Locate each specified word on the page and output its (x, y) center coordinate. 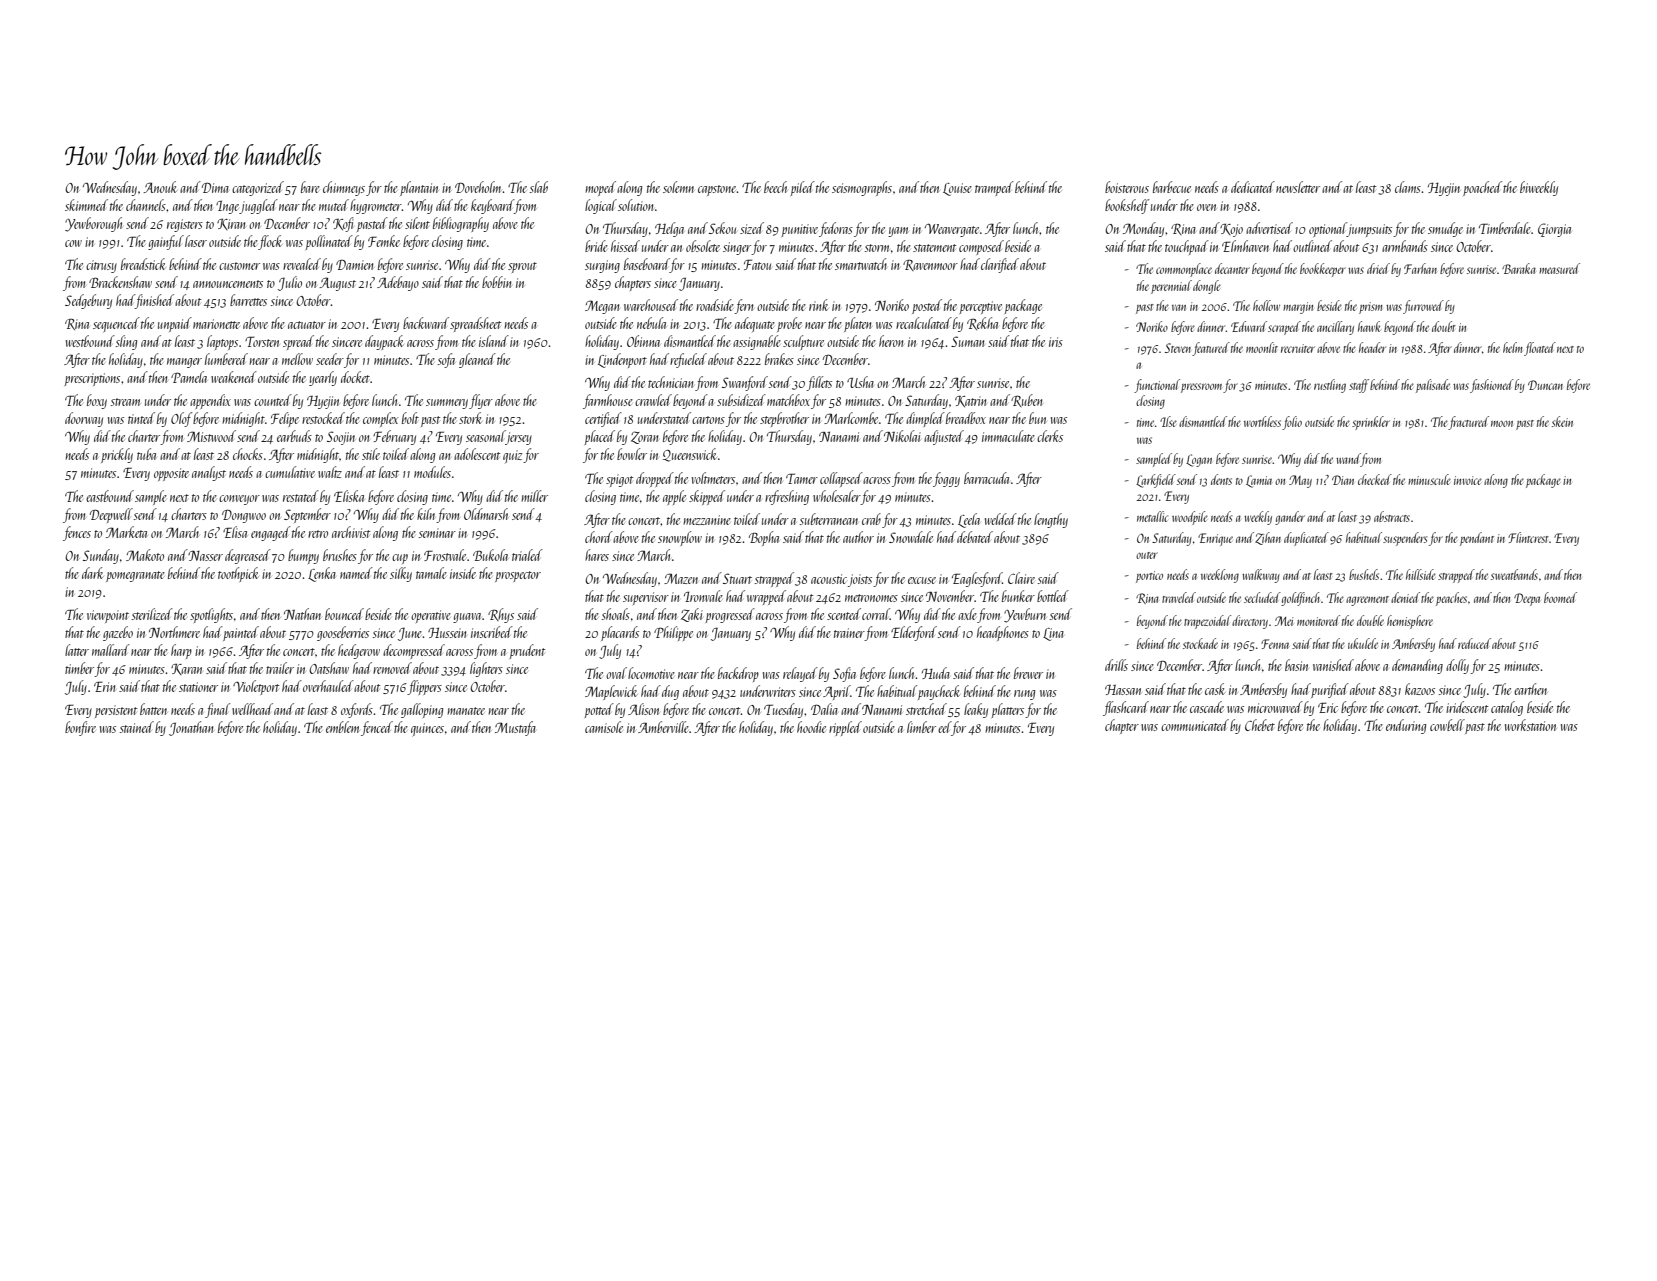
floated (1540, 349)
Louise (957, 189)
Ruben (1027, 400)
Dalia (824, 709)
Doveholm (479, 187)
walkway (1261, 576)
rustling (1330, 386)
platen (858, 324)
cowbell (1447, 725)
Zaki (692, 615)
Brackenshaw (120, 282)
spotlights (211, 615)
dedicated (1253, 187)
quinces (427, 730)
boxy (97, 401)
